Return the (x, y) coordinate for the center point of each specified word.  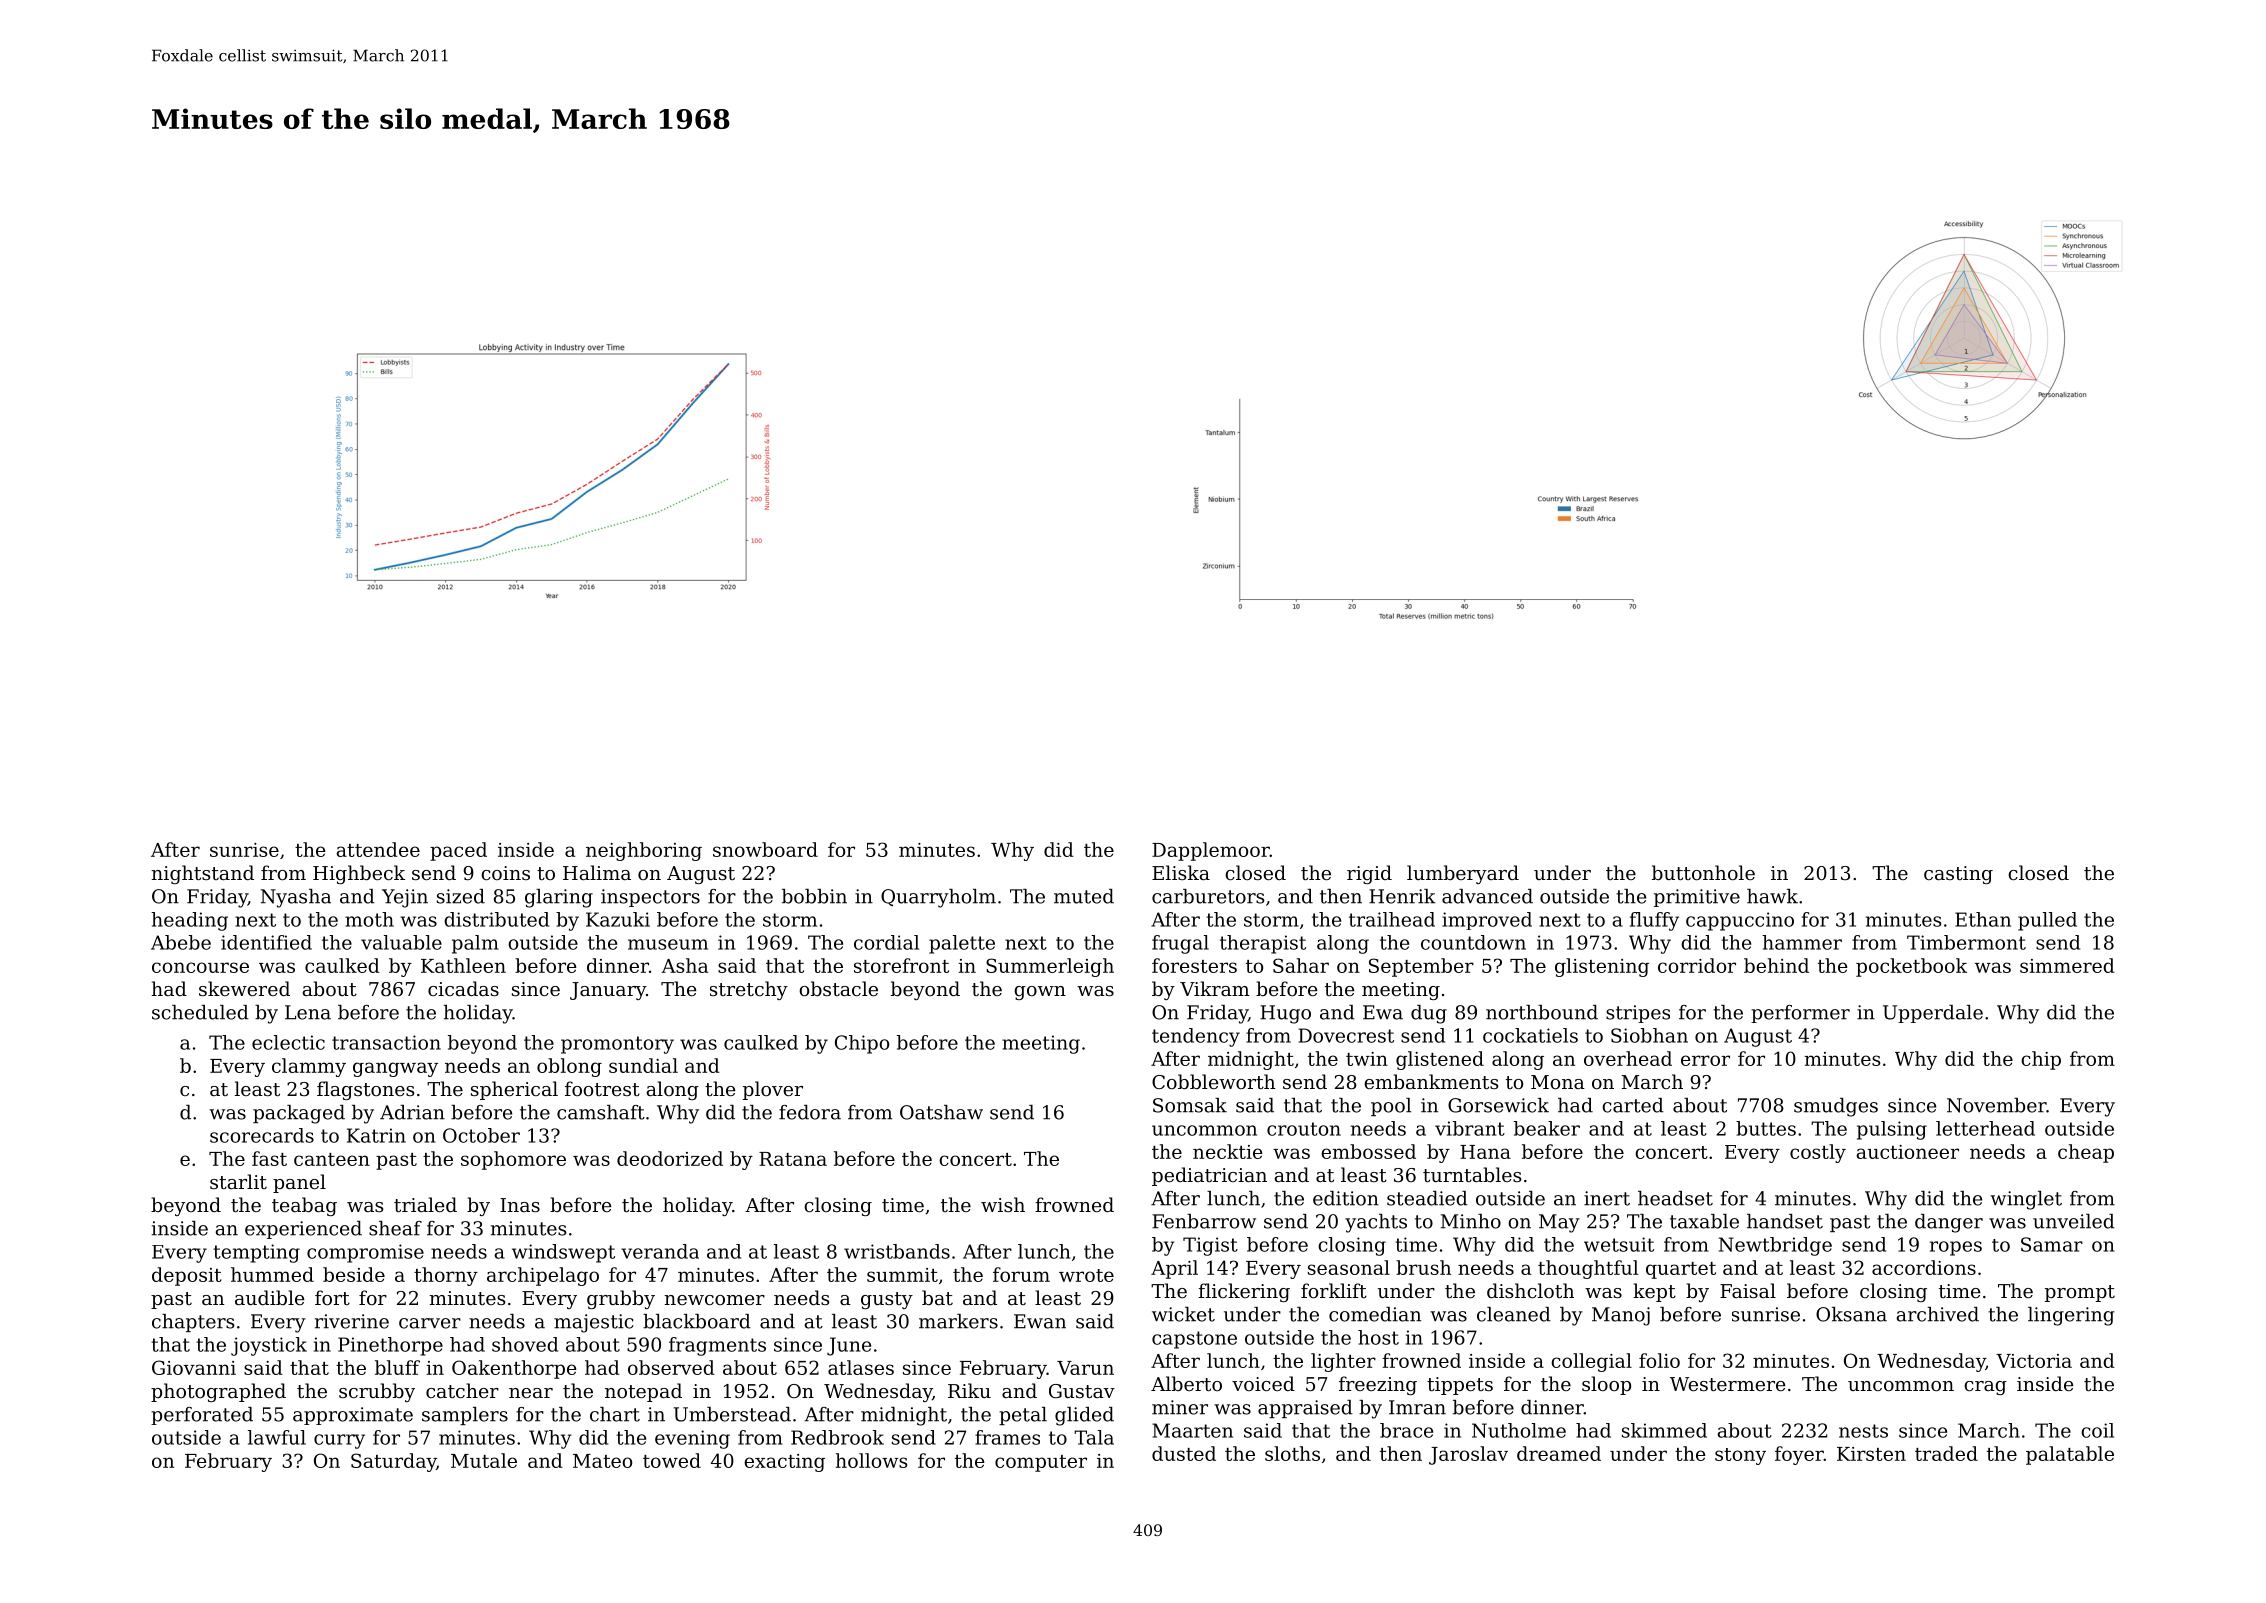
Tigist (1210, 1246)
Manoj (1621, 1316)
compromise (365, 1253)
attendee (378, 849)
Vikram (1215, 988)
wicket (1183, 1314)
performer (1800, 1014)
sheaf (395, 1228)
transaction (386, 1042)
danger (1949, 1223)
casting (1958, 875)
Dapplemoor (1211, 851)
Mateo (602, 1461)
